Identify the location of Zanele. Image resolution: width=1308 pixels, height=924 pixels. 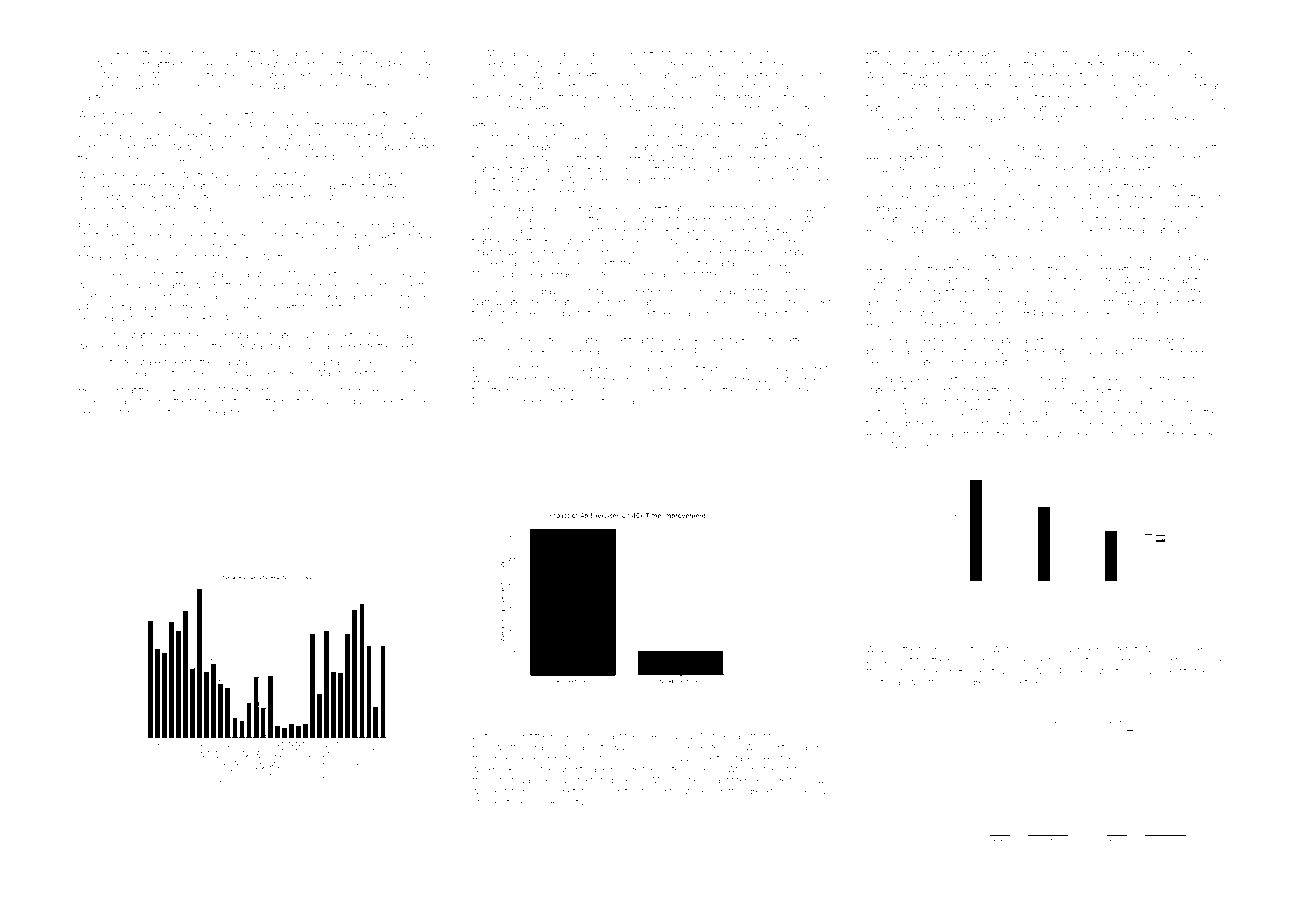
(927, 433).
